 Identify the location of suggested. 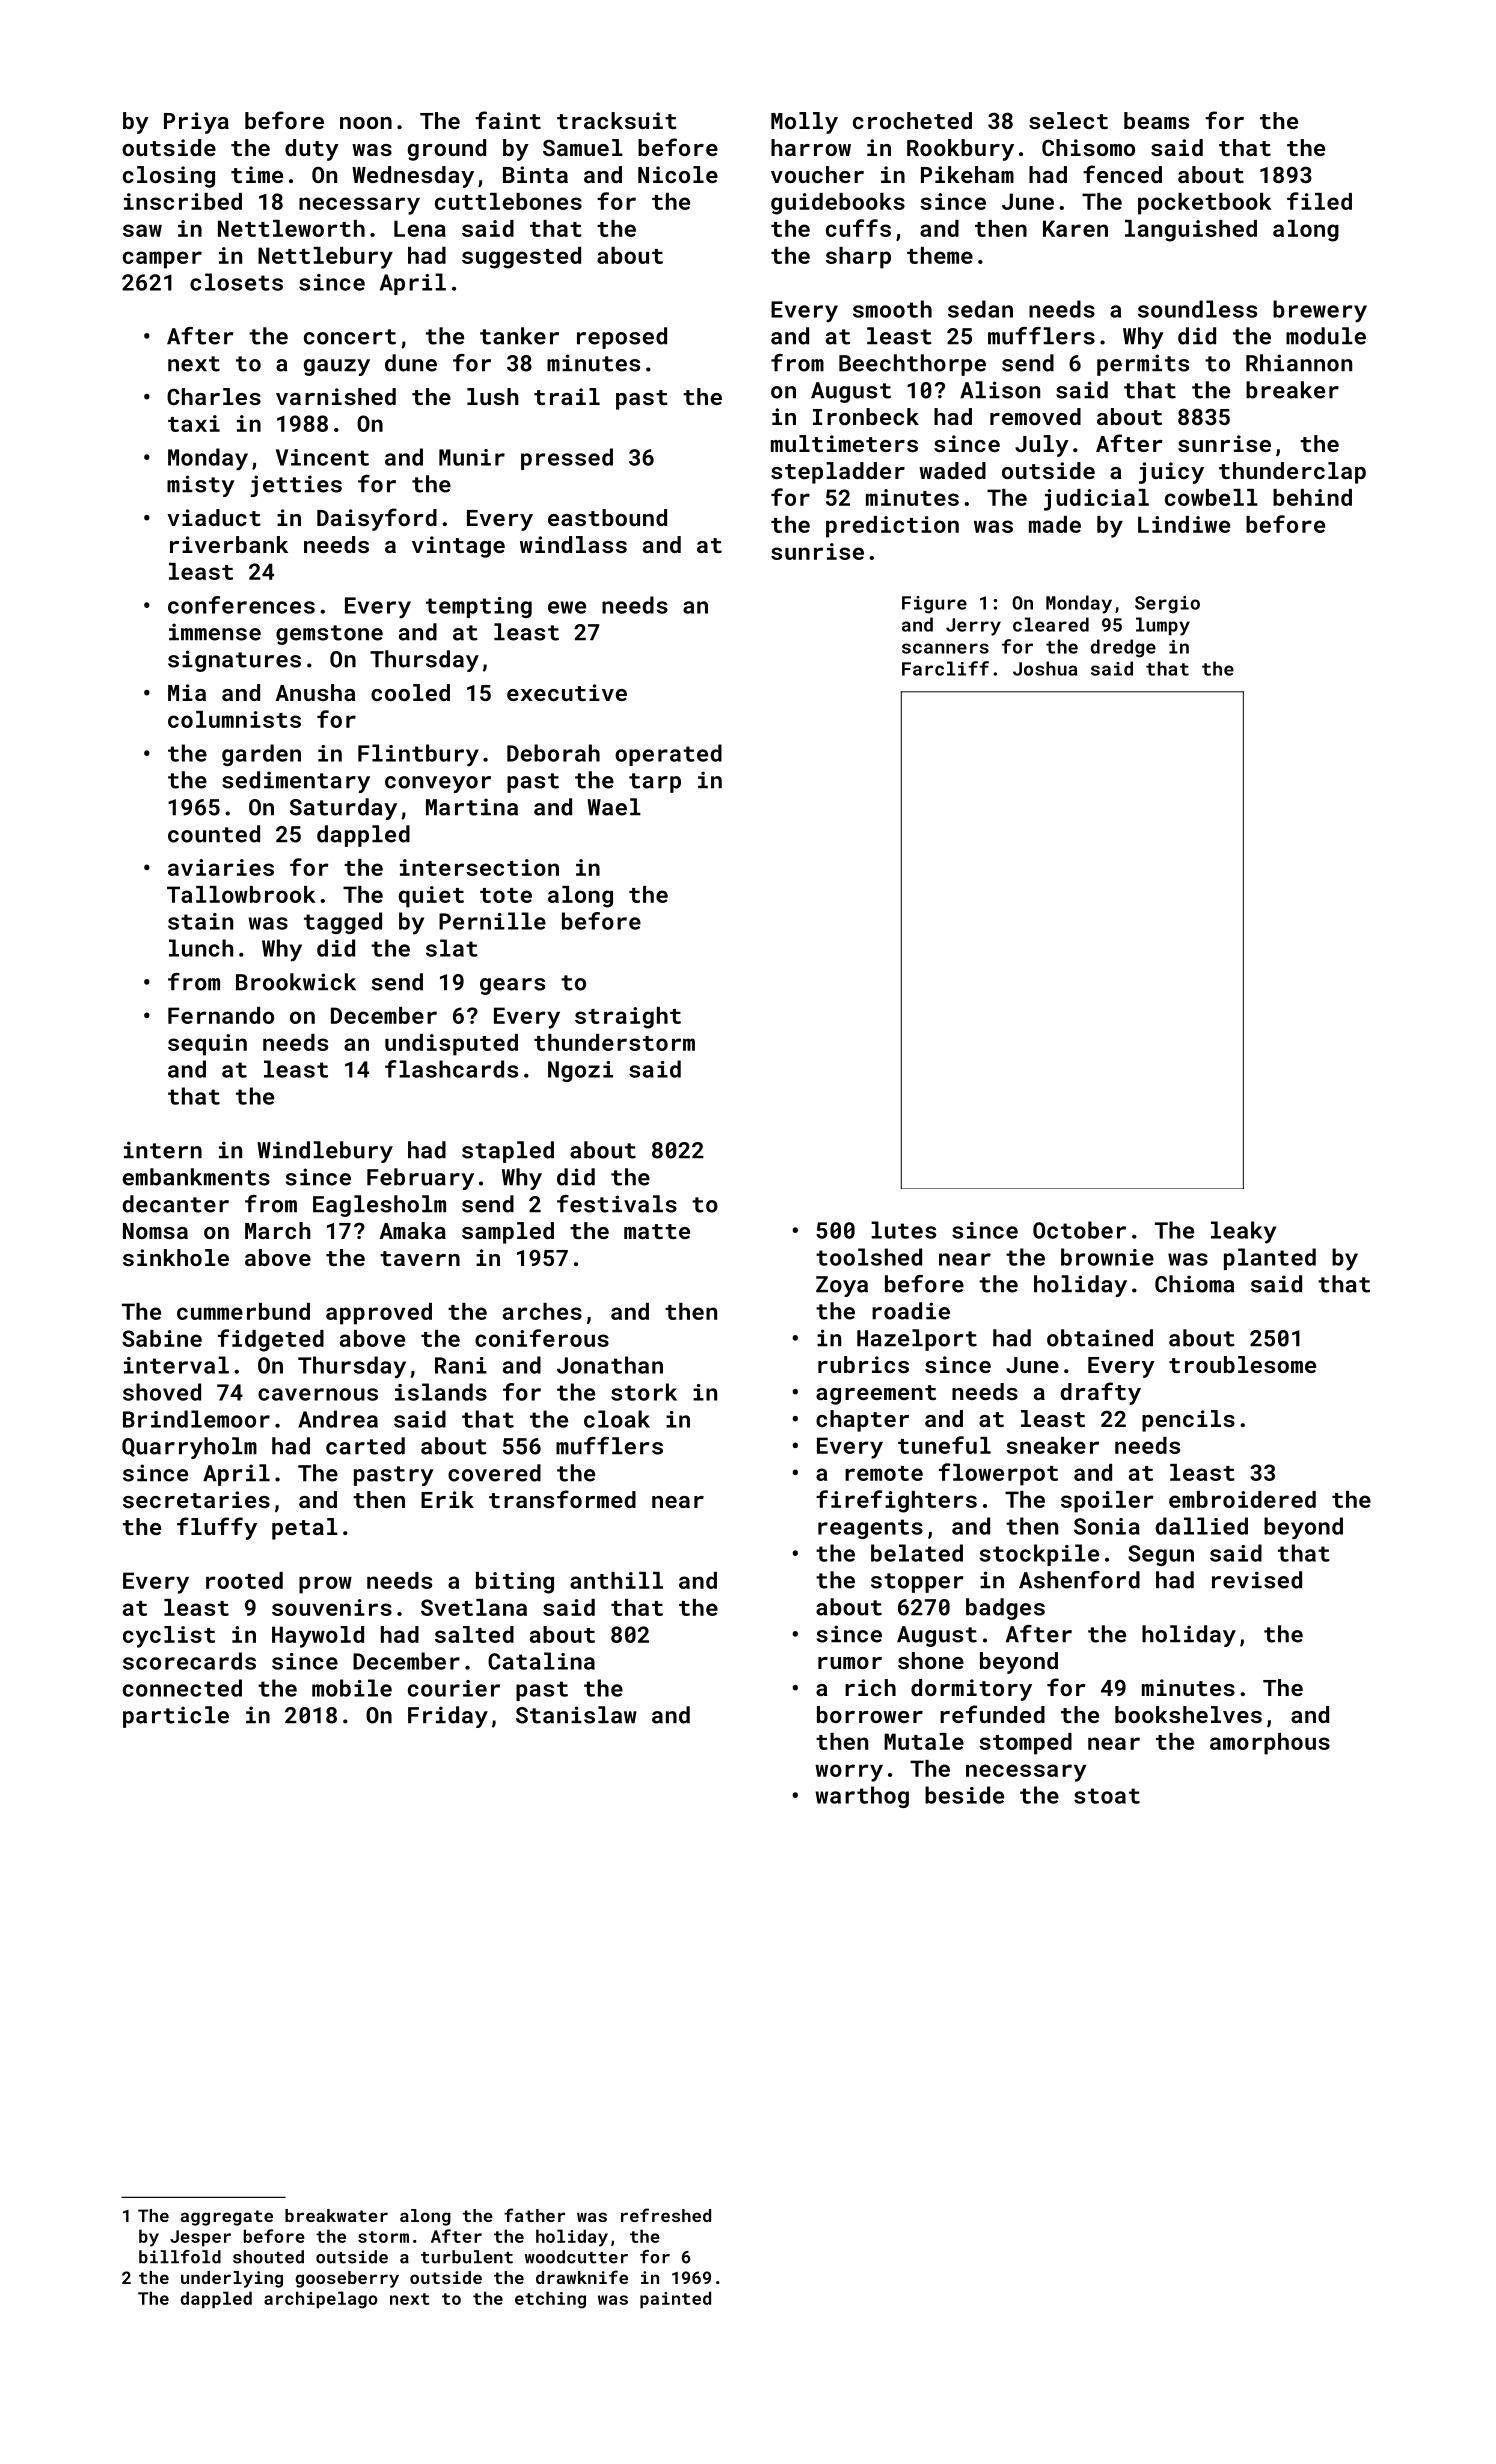
(521, 258).
